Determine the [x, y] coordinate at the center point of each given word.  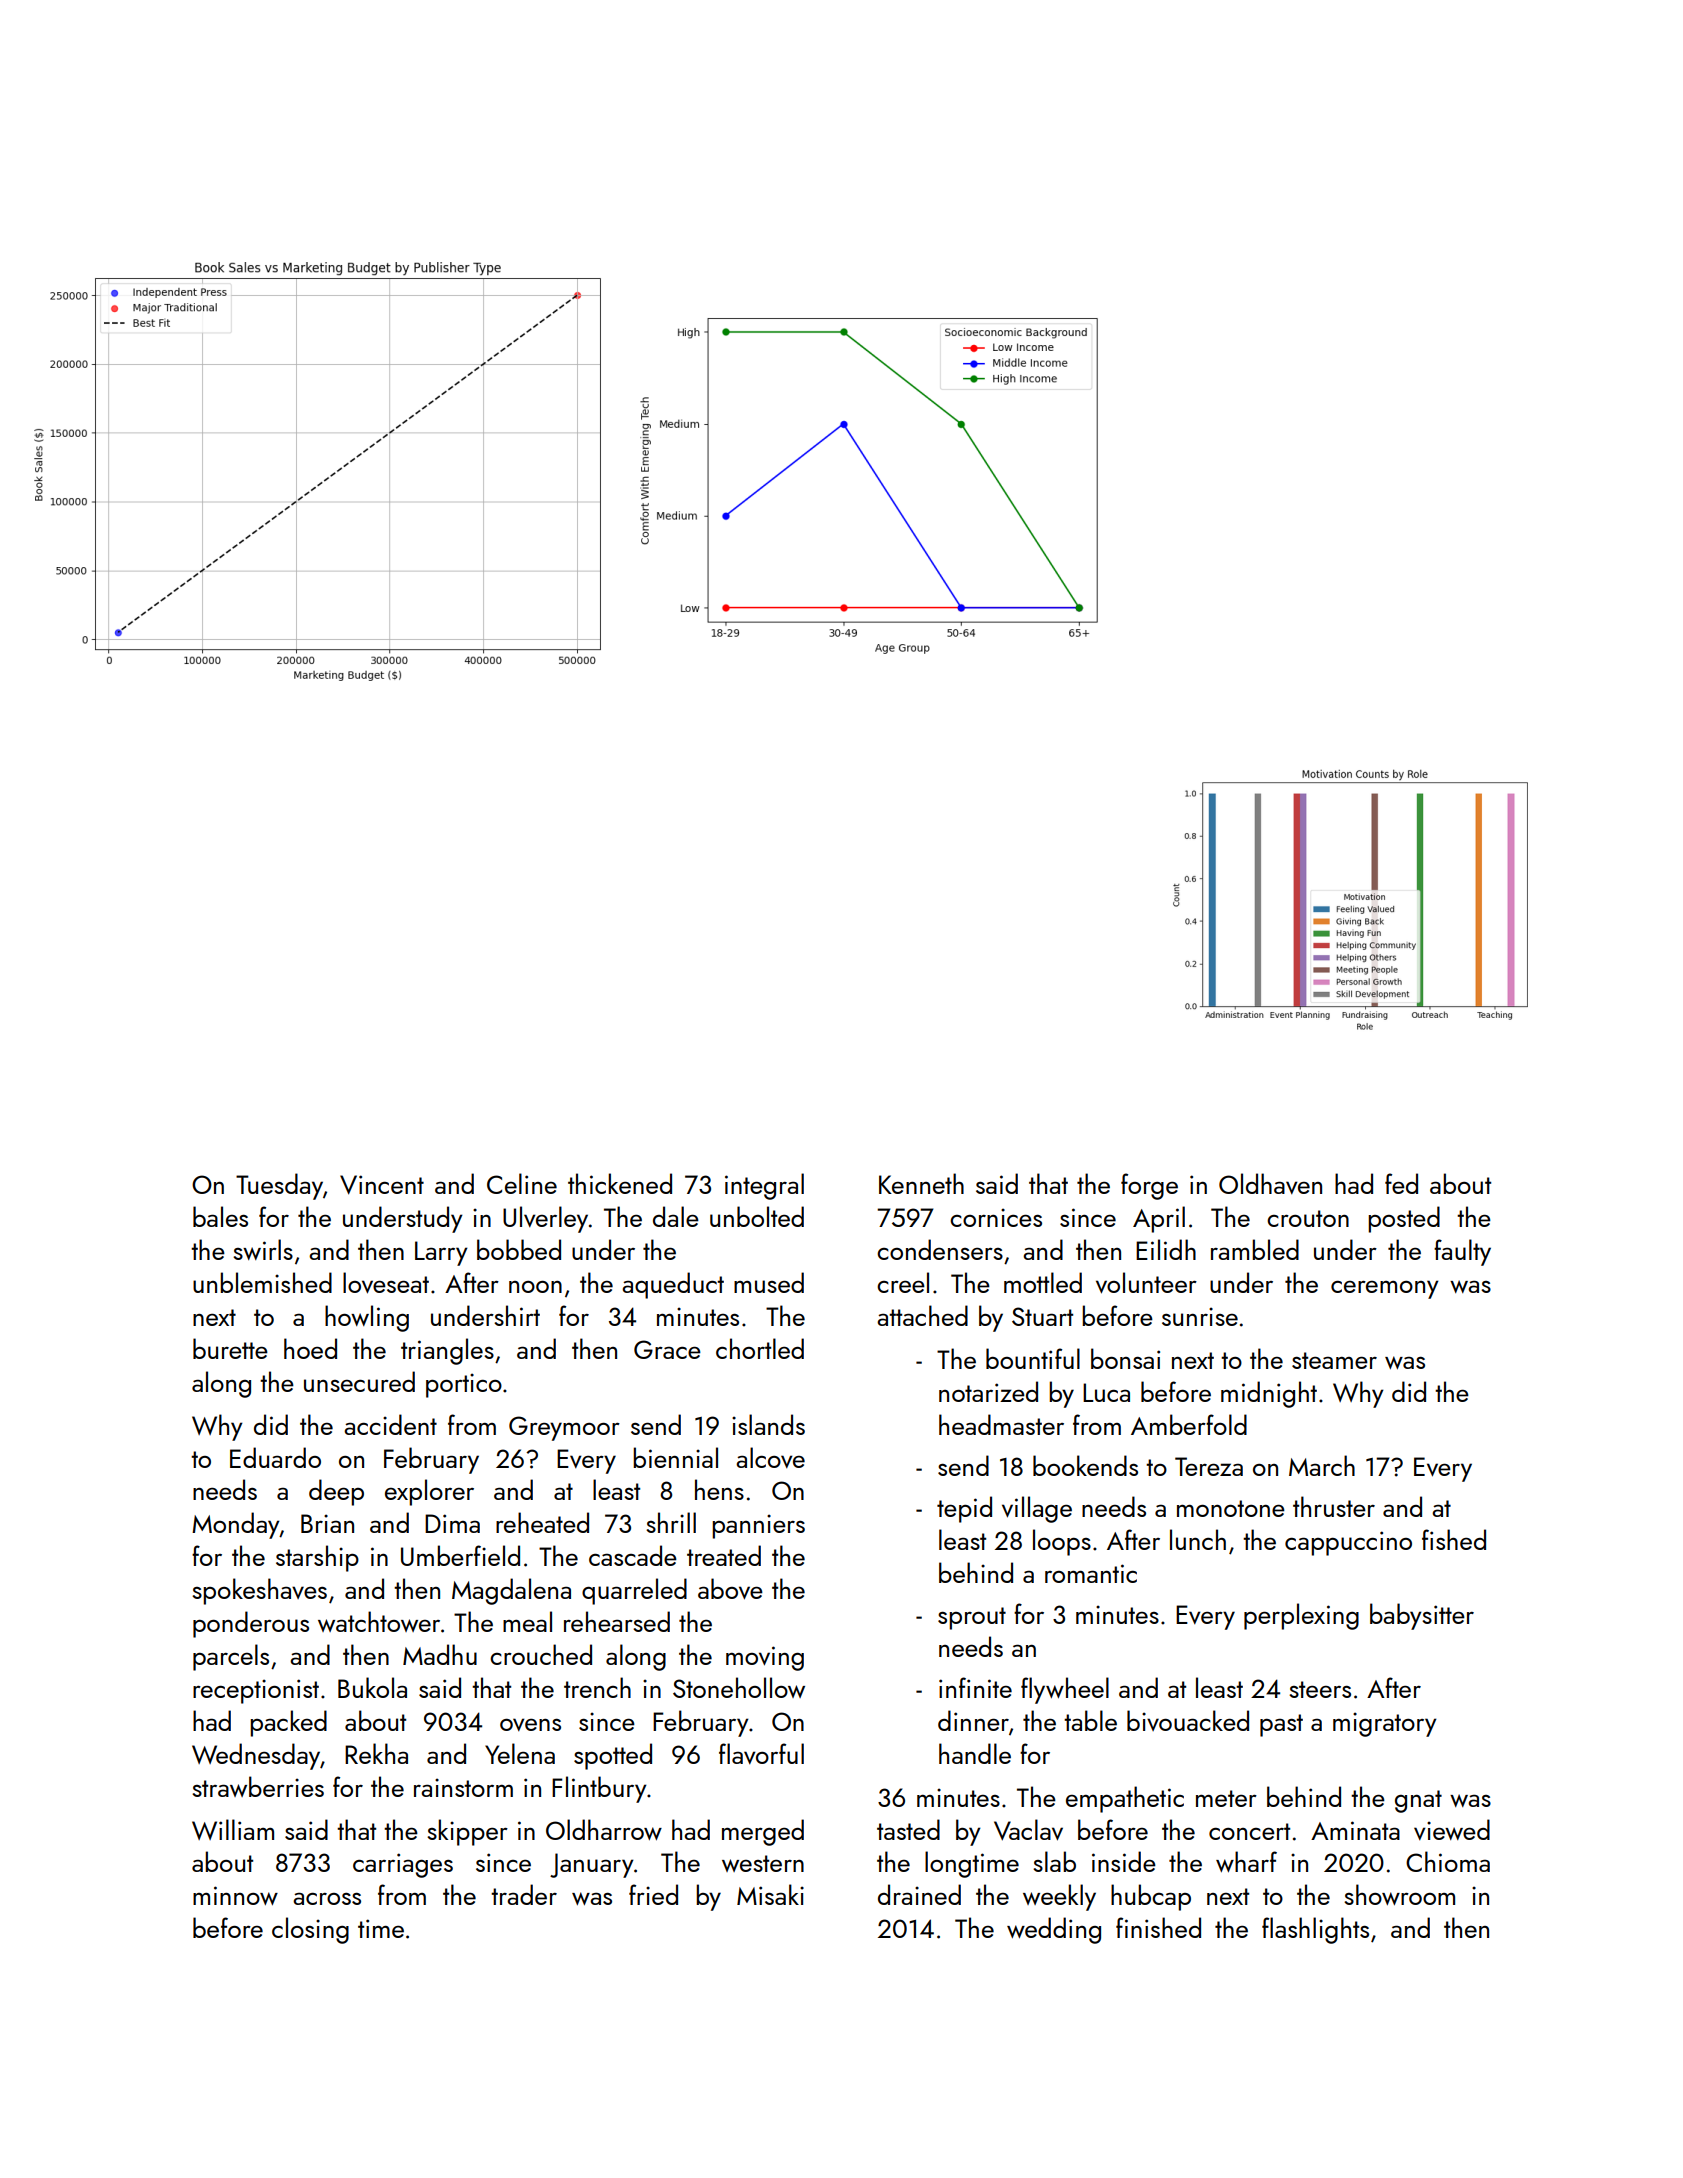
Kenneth [921, 1183]
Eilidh [1166, 1249]
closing [310, 1930]
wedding [1054, 1930]
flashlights [1315, 1930]
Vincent [382, 1185]
